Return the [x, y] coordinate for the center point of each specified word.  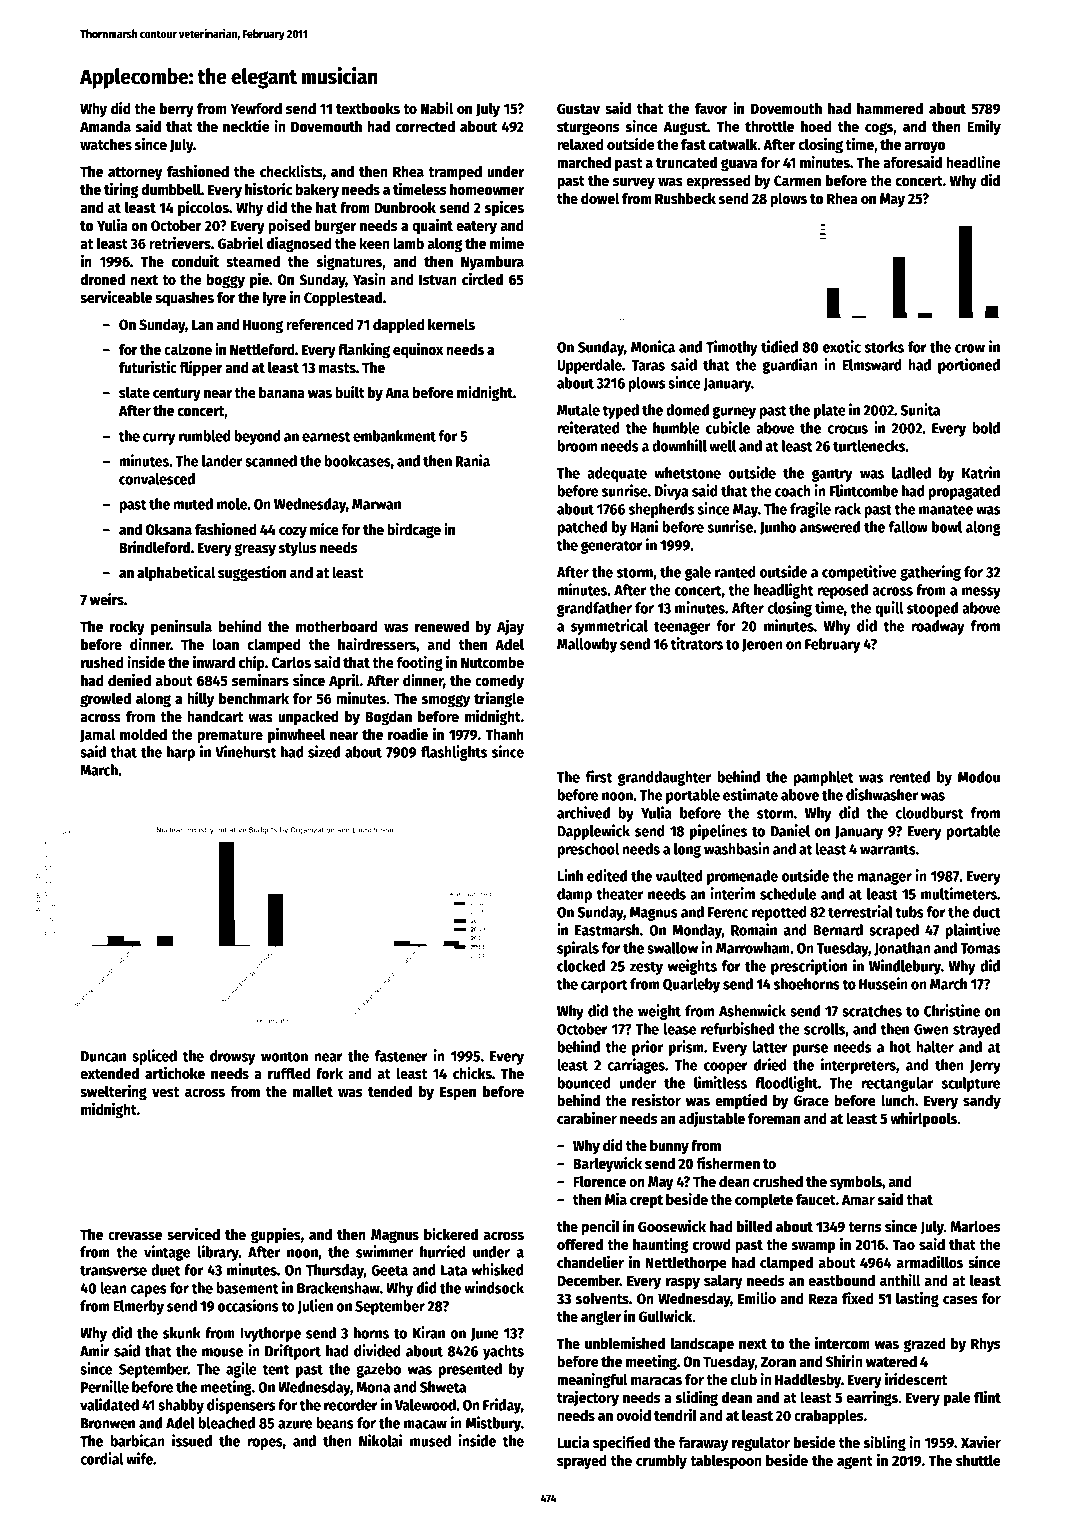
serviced [193, 1234]
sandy [982, 1101]
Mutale [578, 410]
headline [973, 162]
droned [102, 279]
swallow [672, 948]
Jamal [97, 735]
